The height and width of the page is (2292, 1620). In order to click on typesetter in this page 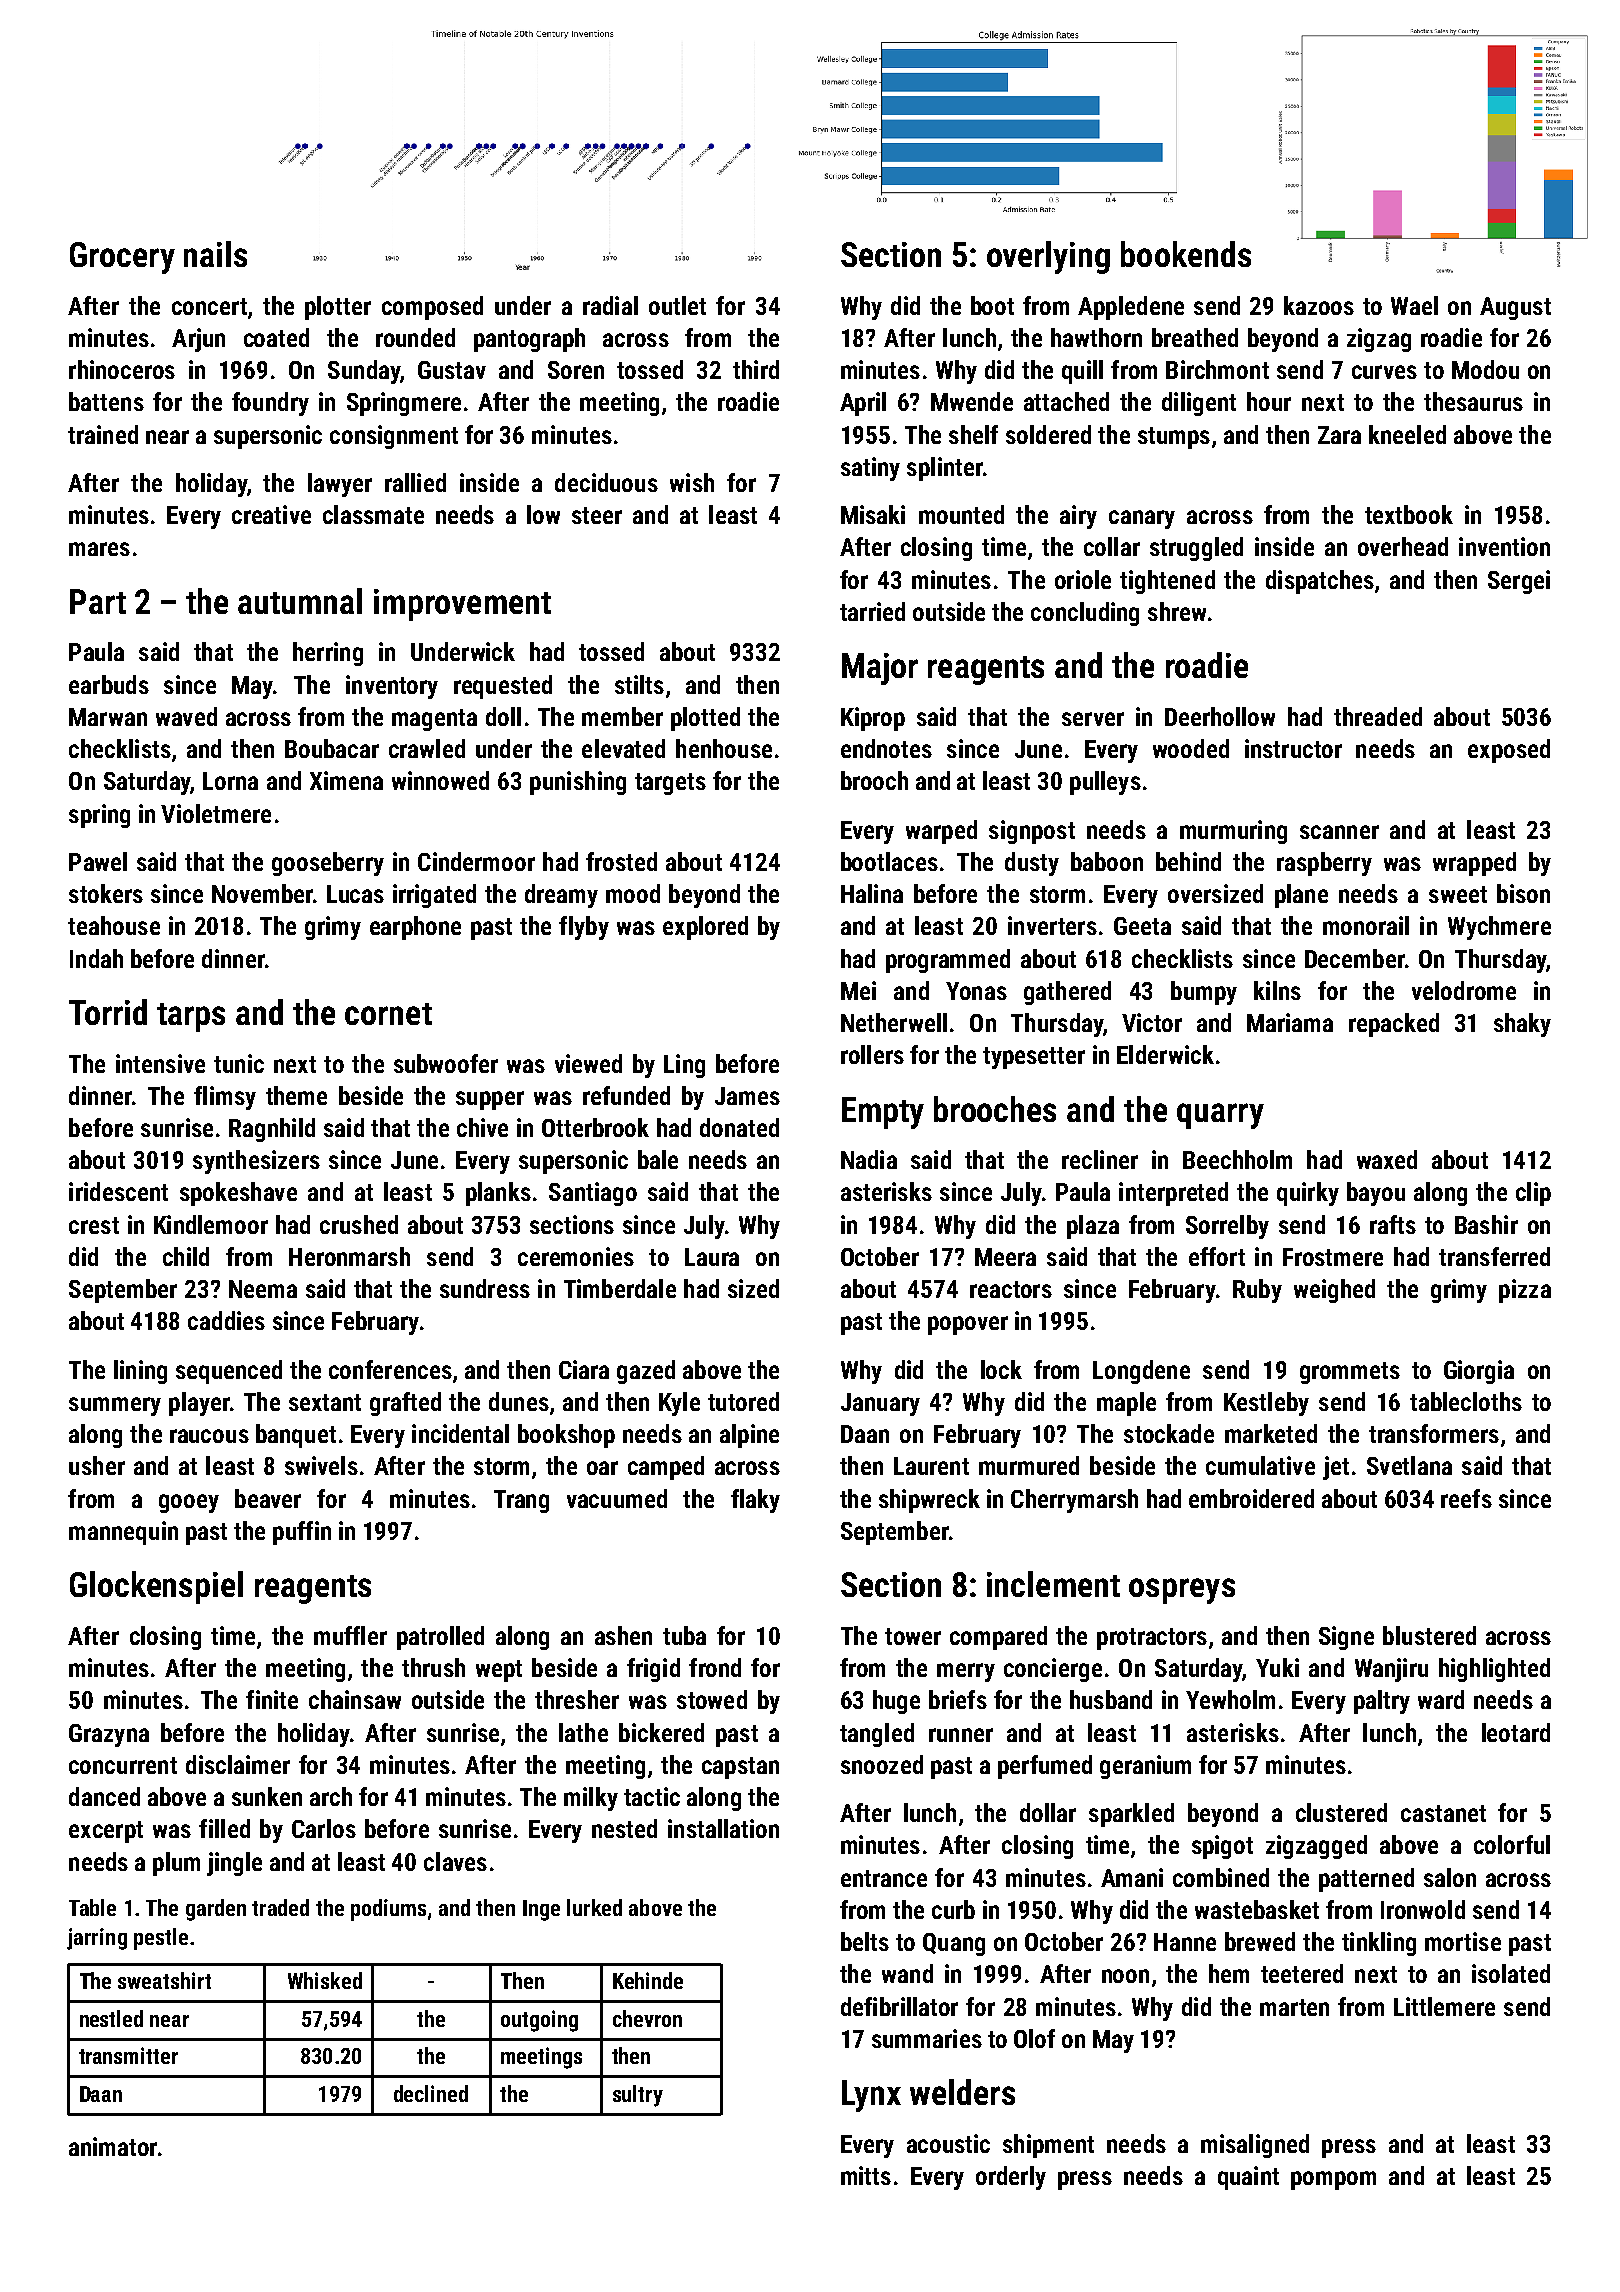, I will do `click(1034, 1058)`.
